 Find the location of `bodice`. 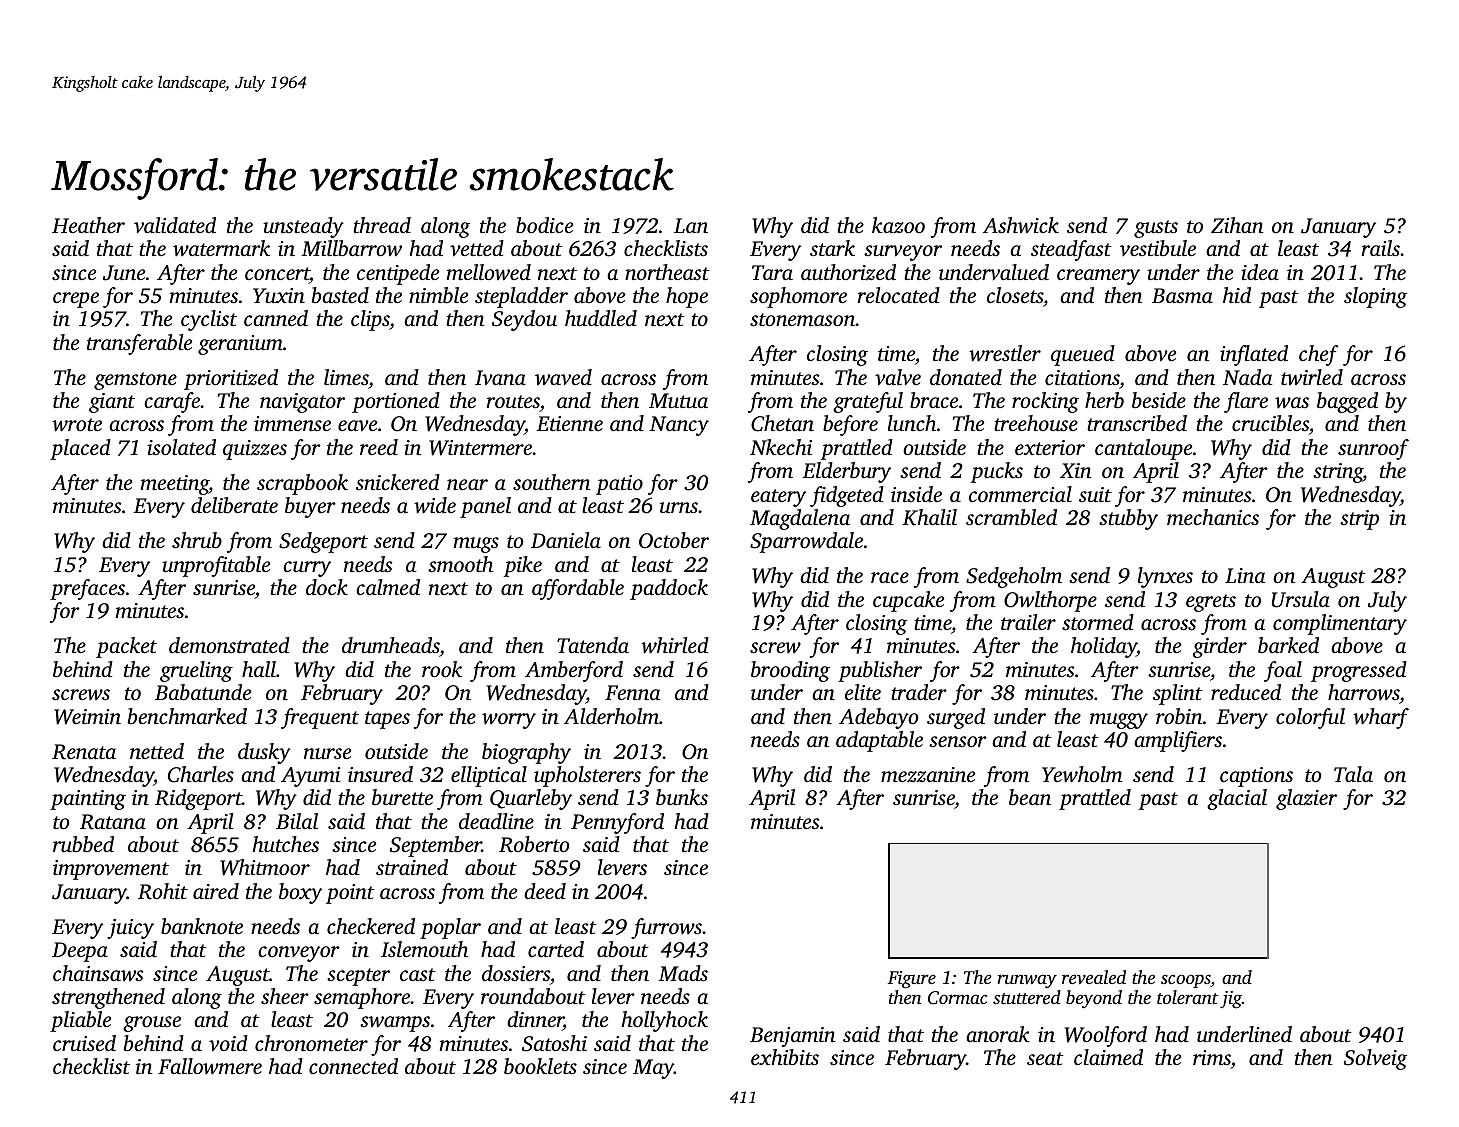

bodice is located at coordinates (544, 225).
